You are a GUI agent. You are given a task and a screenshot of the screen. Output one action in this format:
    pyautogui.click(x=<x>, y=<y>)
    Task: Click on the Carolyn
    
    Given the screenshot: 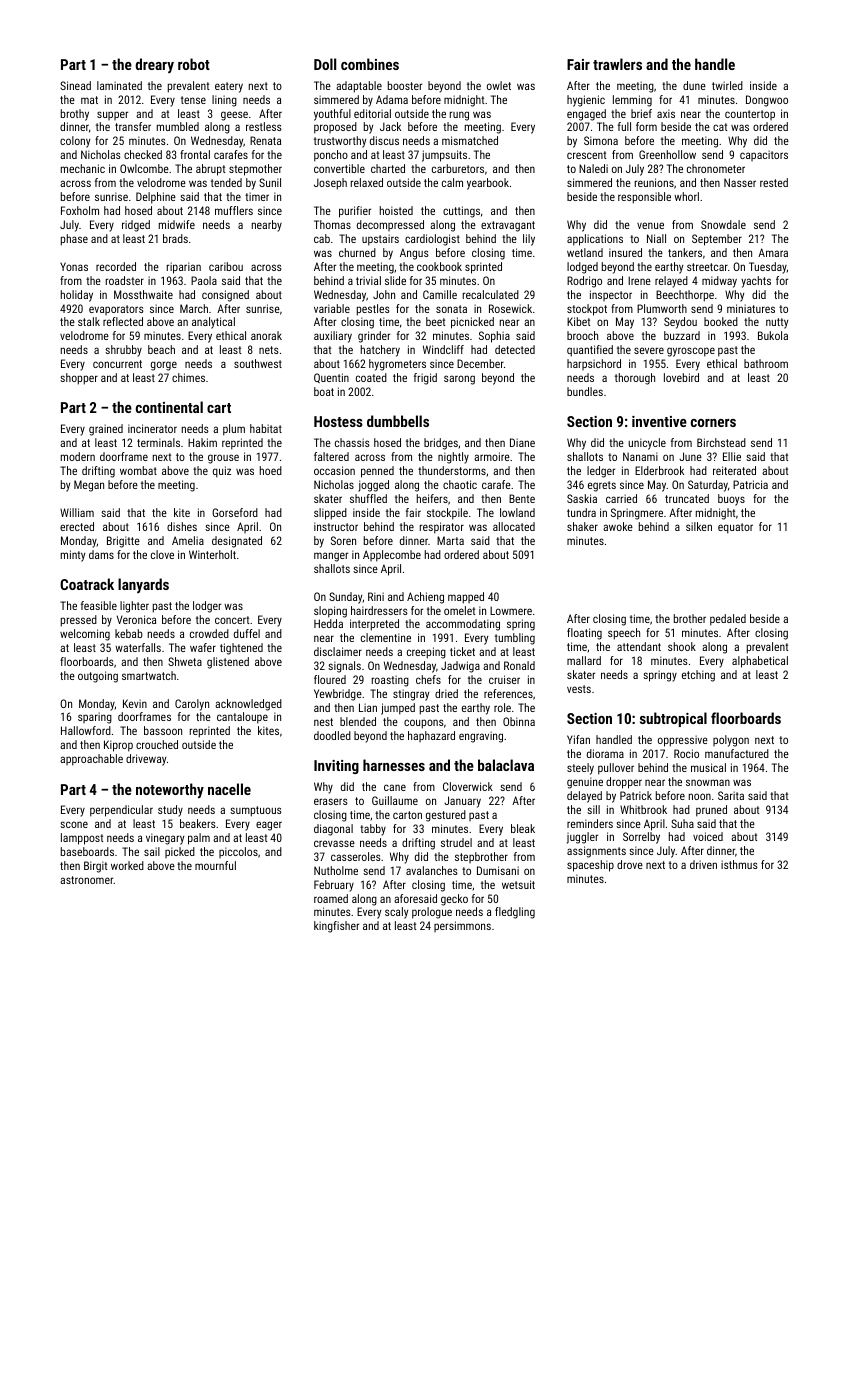 What is the action you would take?
    pyautogui.click(x=192, y=705)
